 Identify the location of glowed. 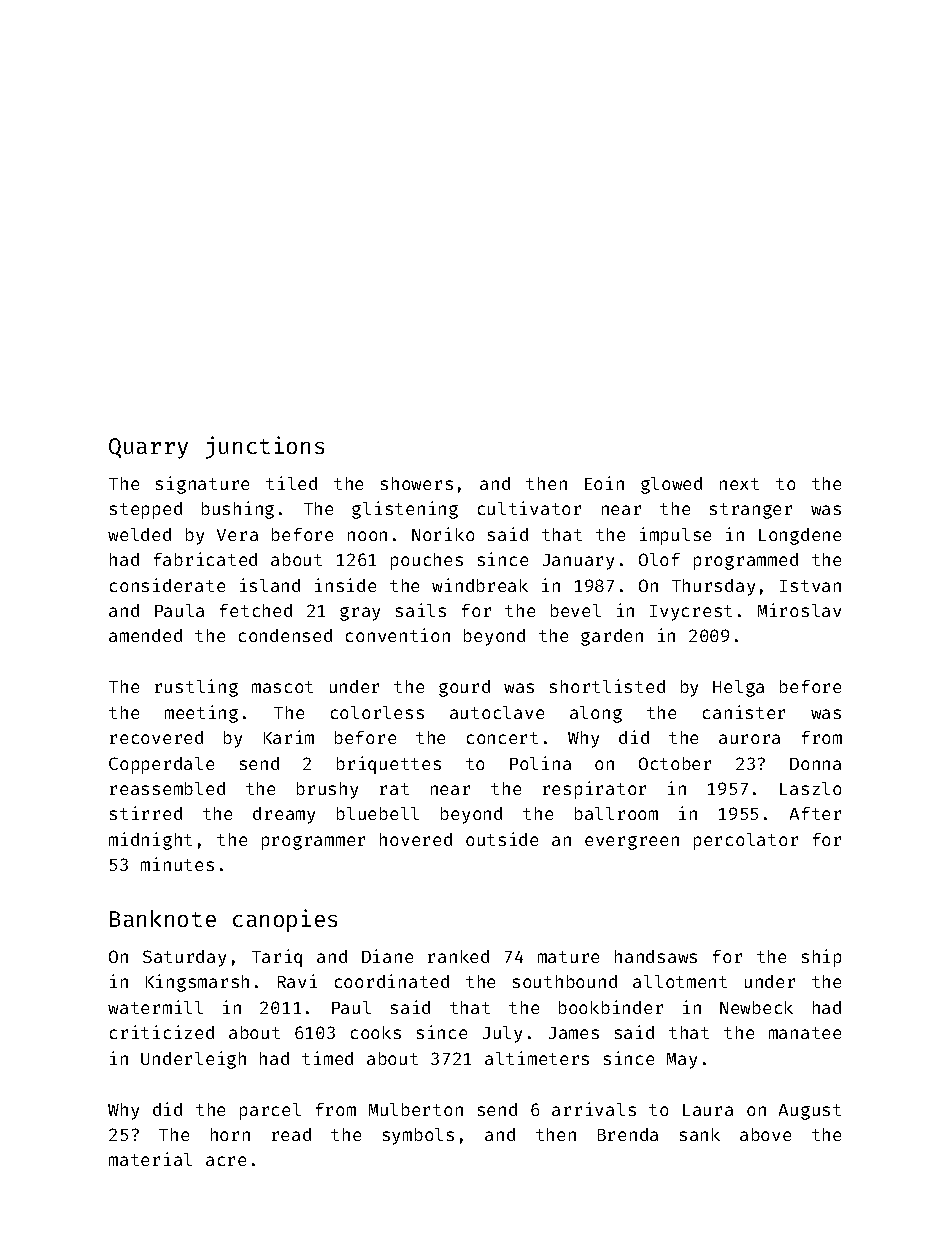
(671, 485).
